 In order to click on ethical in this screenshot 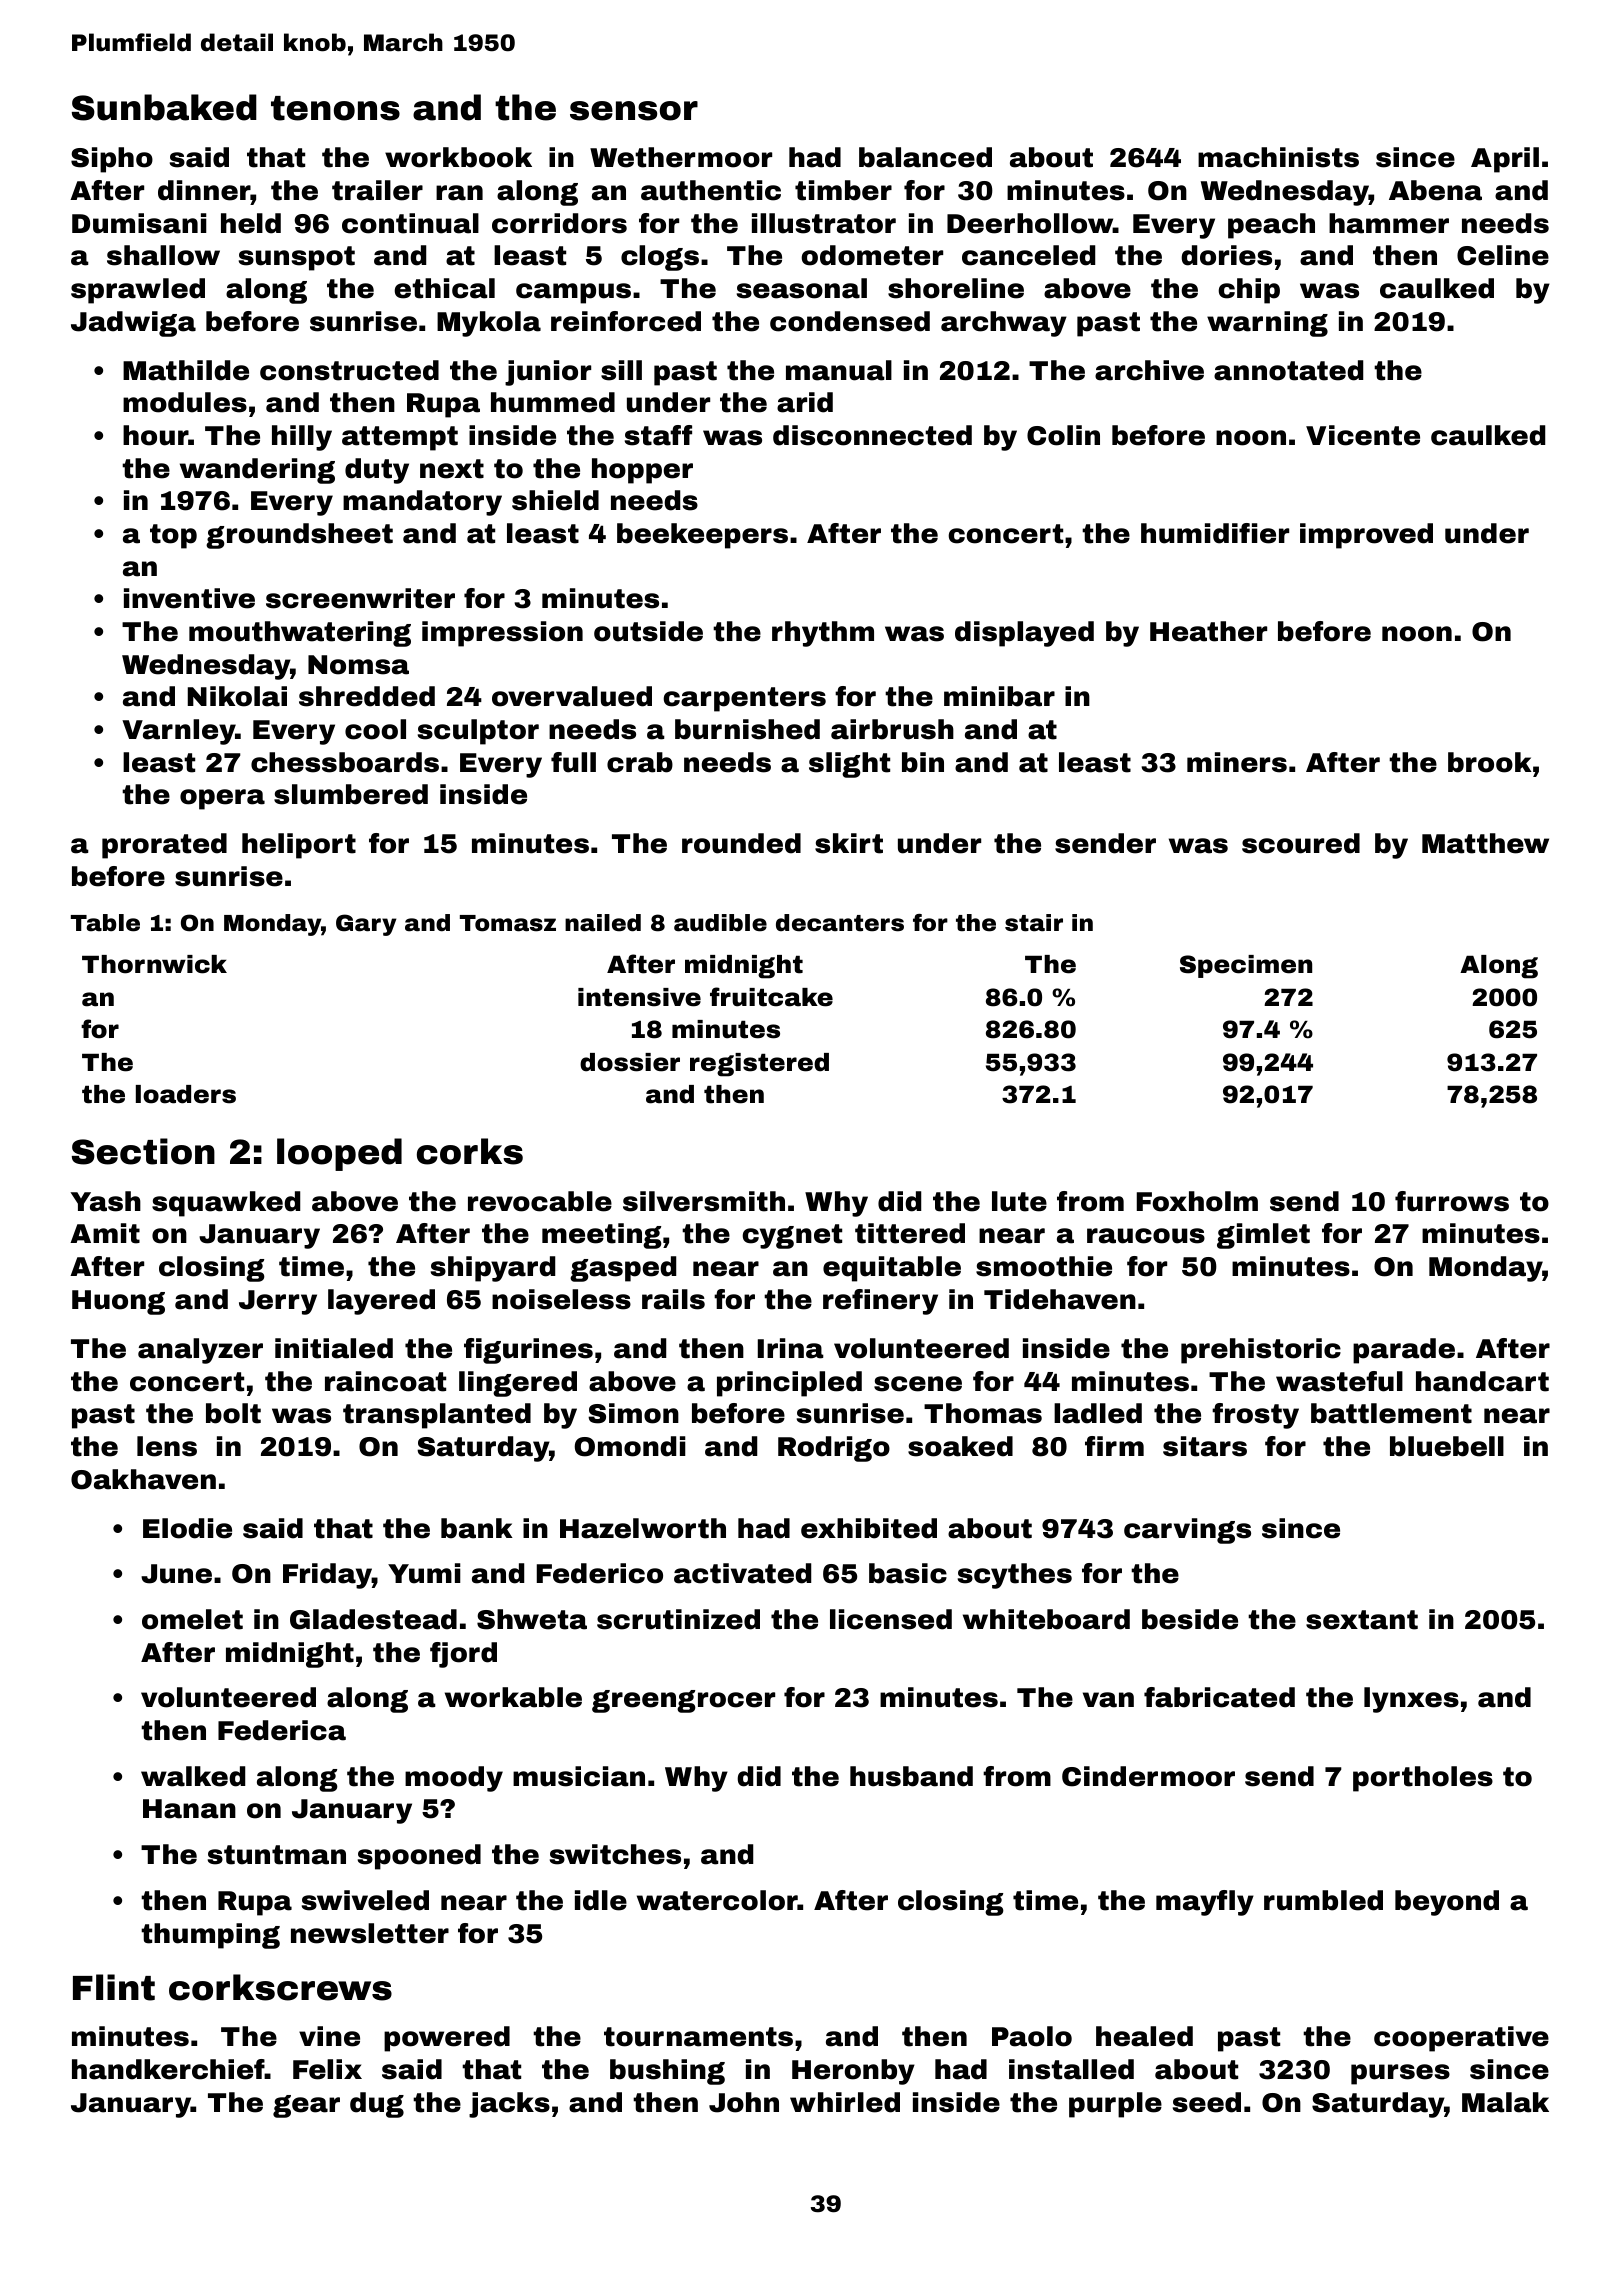, I will do `click(444, 288)`.
